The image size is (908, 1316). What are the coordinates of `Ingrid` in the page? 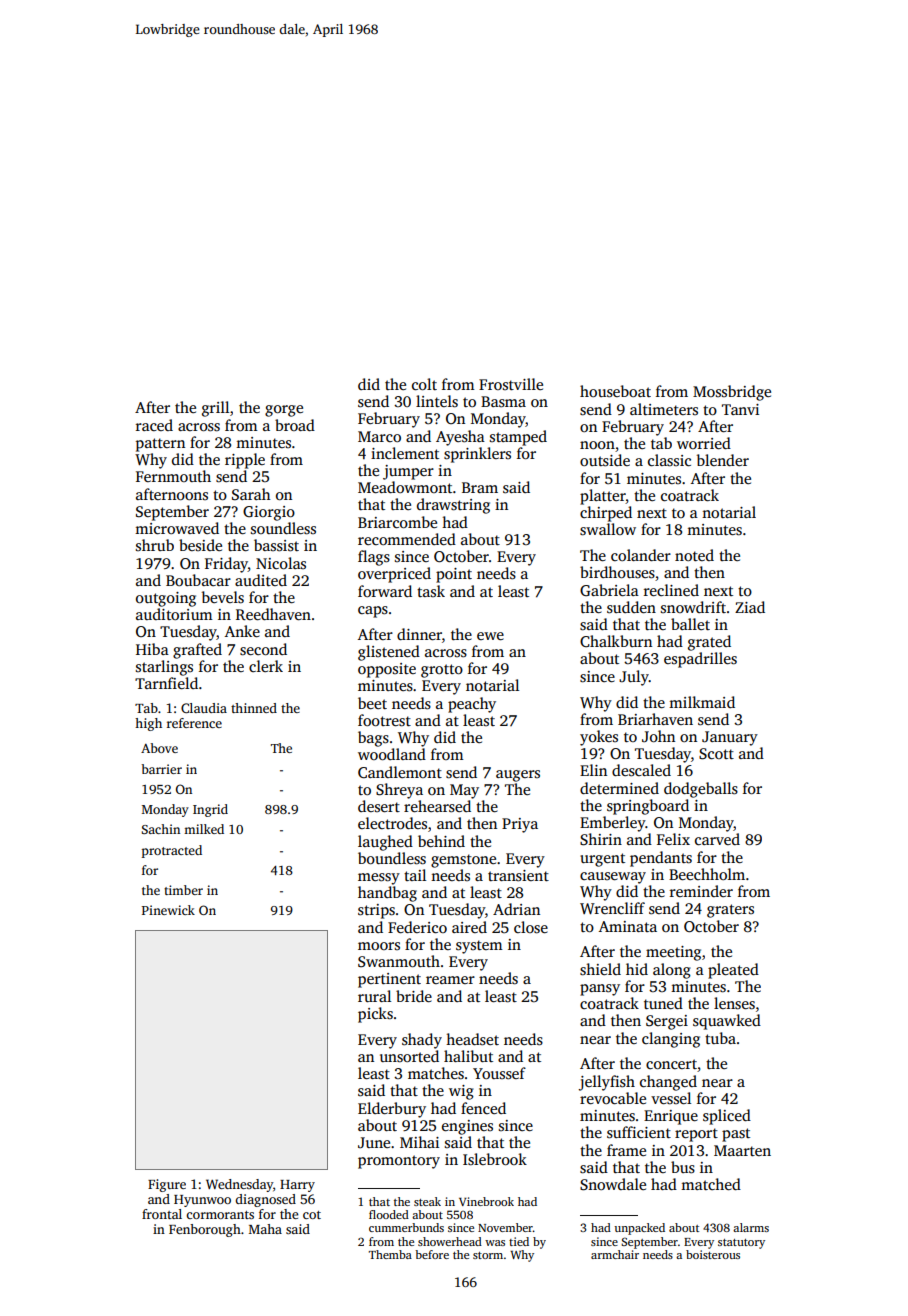 It's located at (210, 810).
